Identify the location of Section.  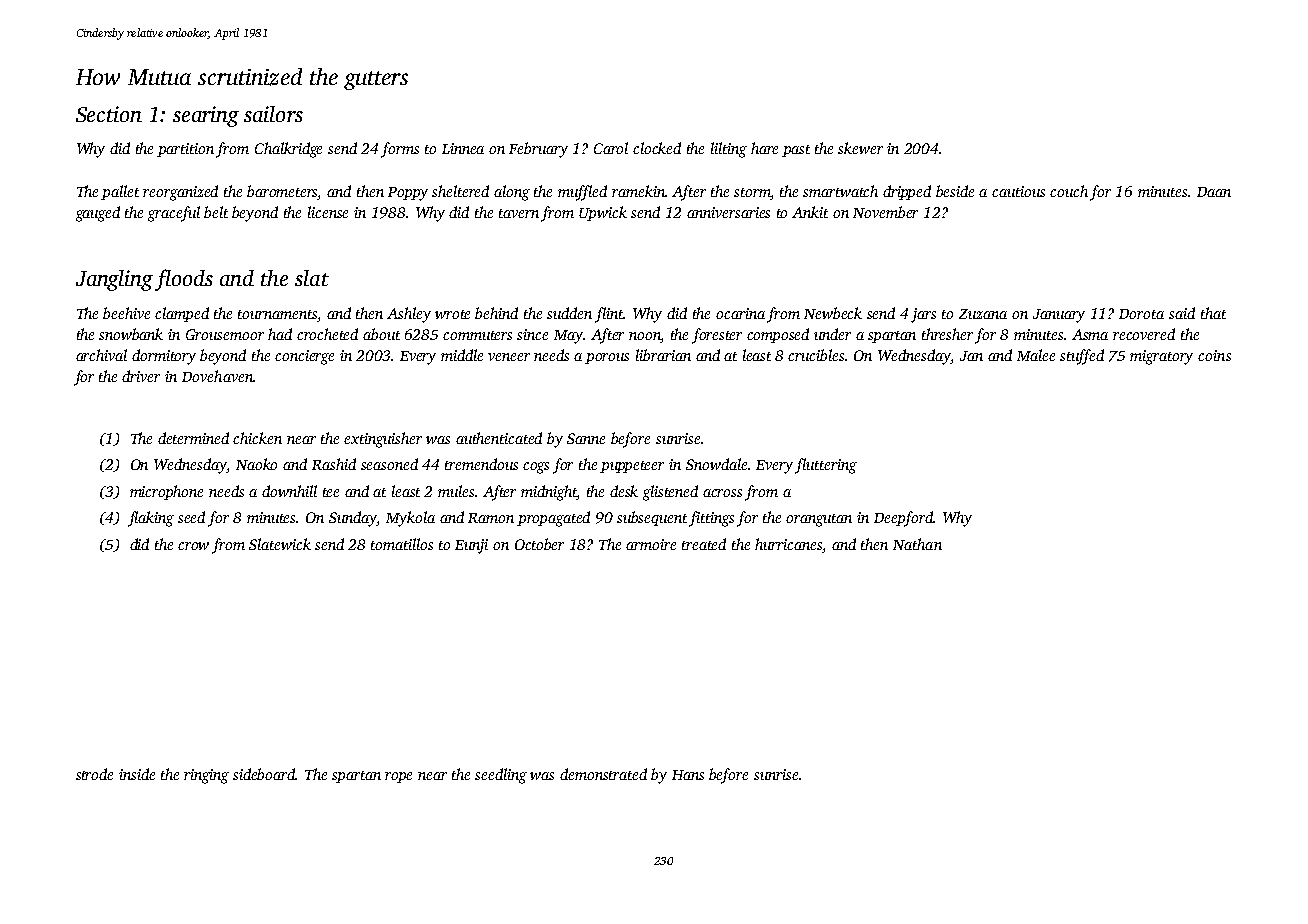
(109, 114).
